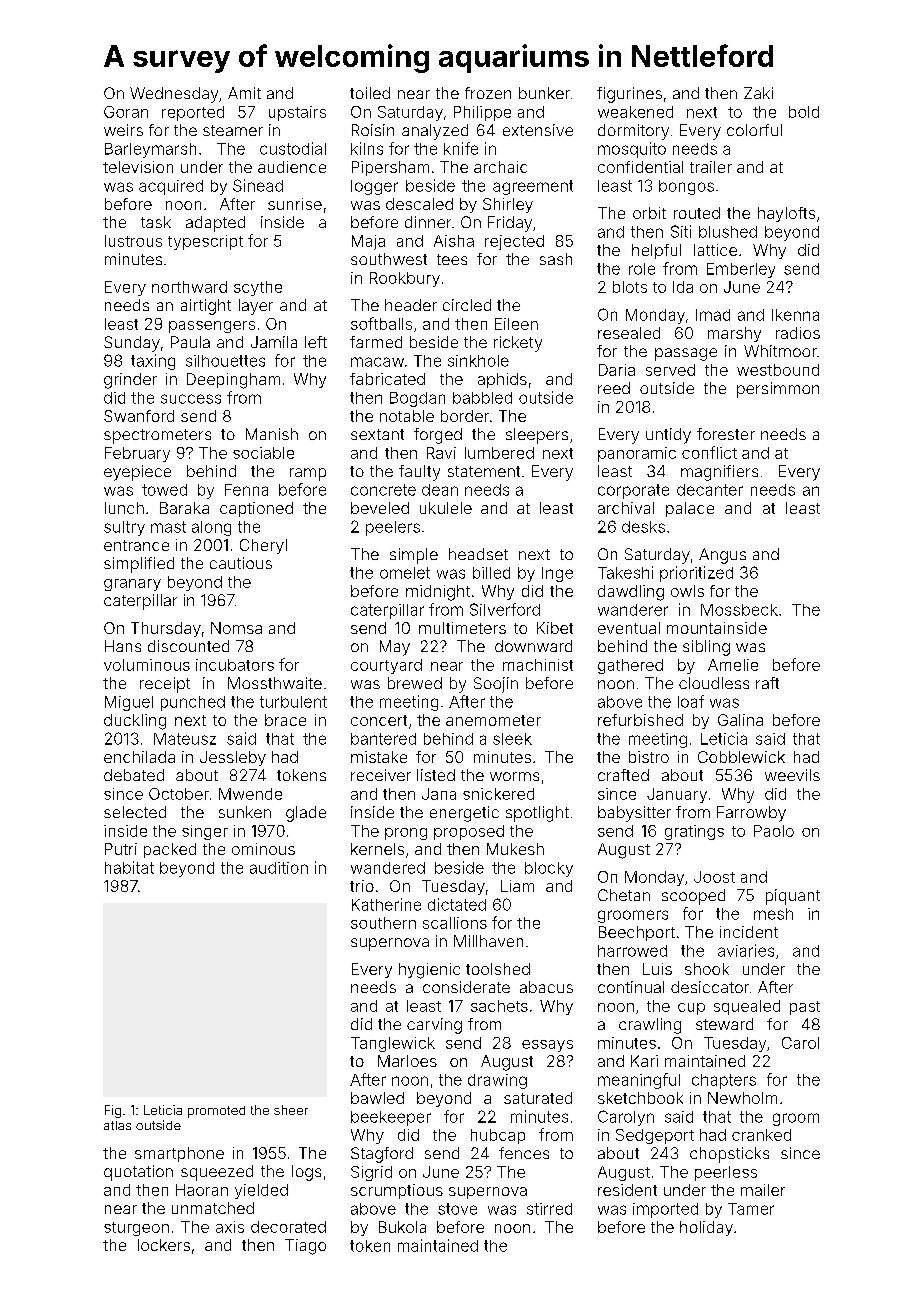  Describe the element at coordinates (117, 1125) in the document. I see `atlas` at that location.
